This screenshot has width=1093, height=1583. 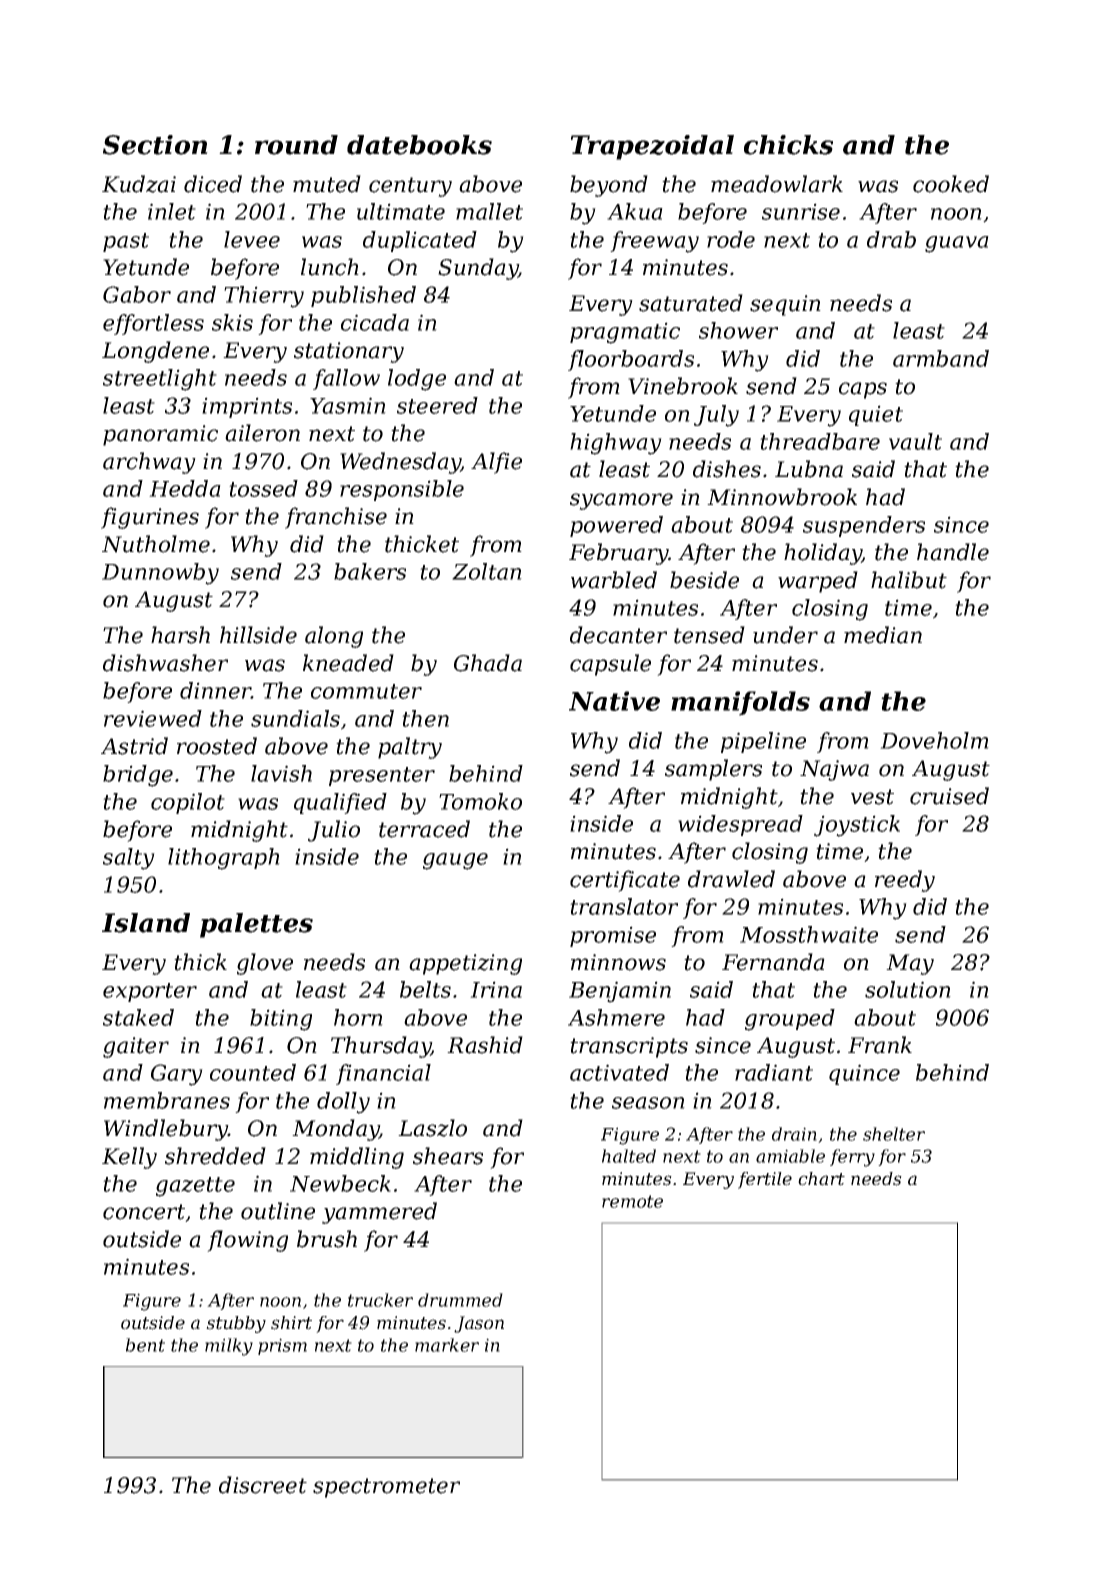 I want to click on Native, so click(x=614, y=701).
